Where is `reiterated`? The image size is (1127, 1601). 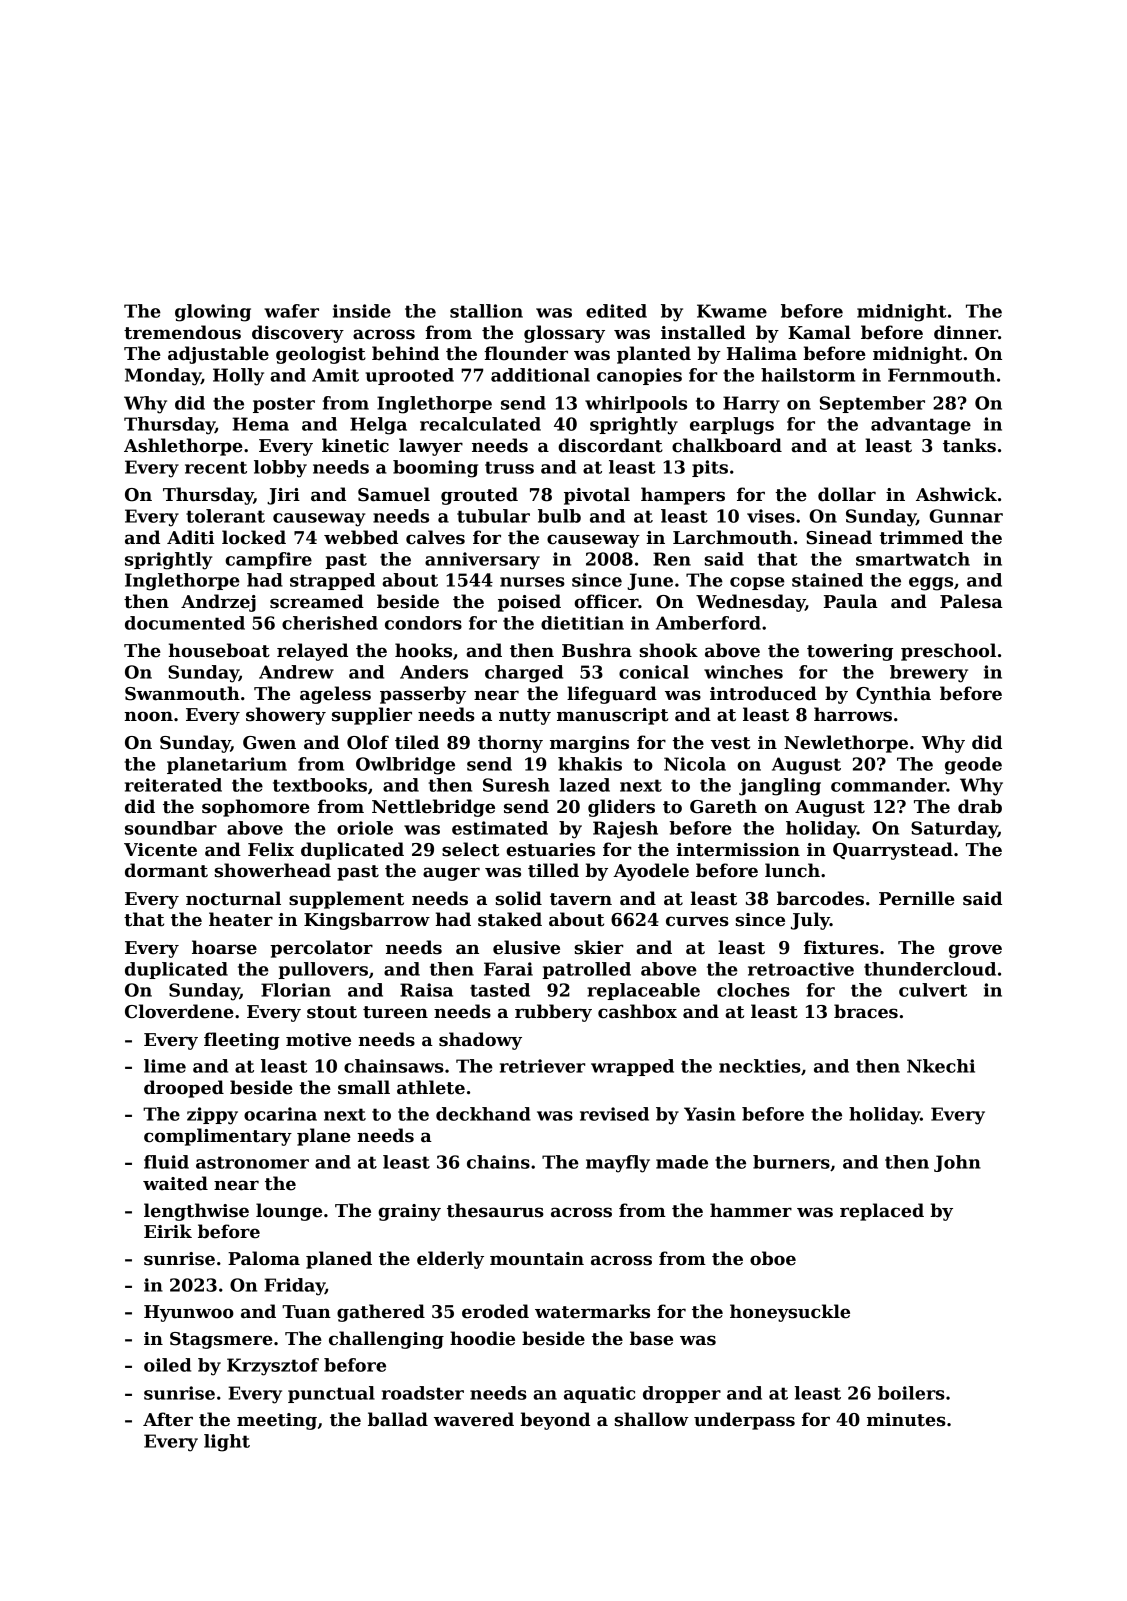 reiterated is located at coordinates (173, 785).
